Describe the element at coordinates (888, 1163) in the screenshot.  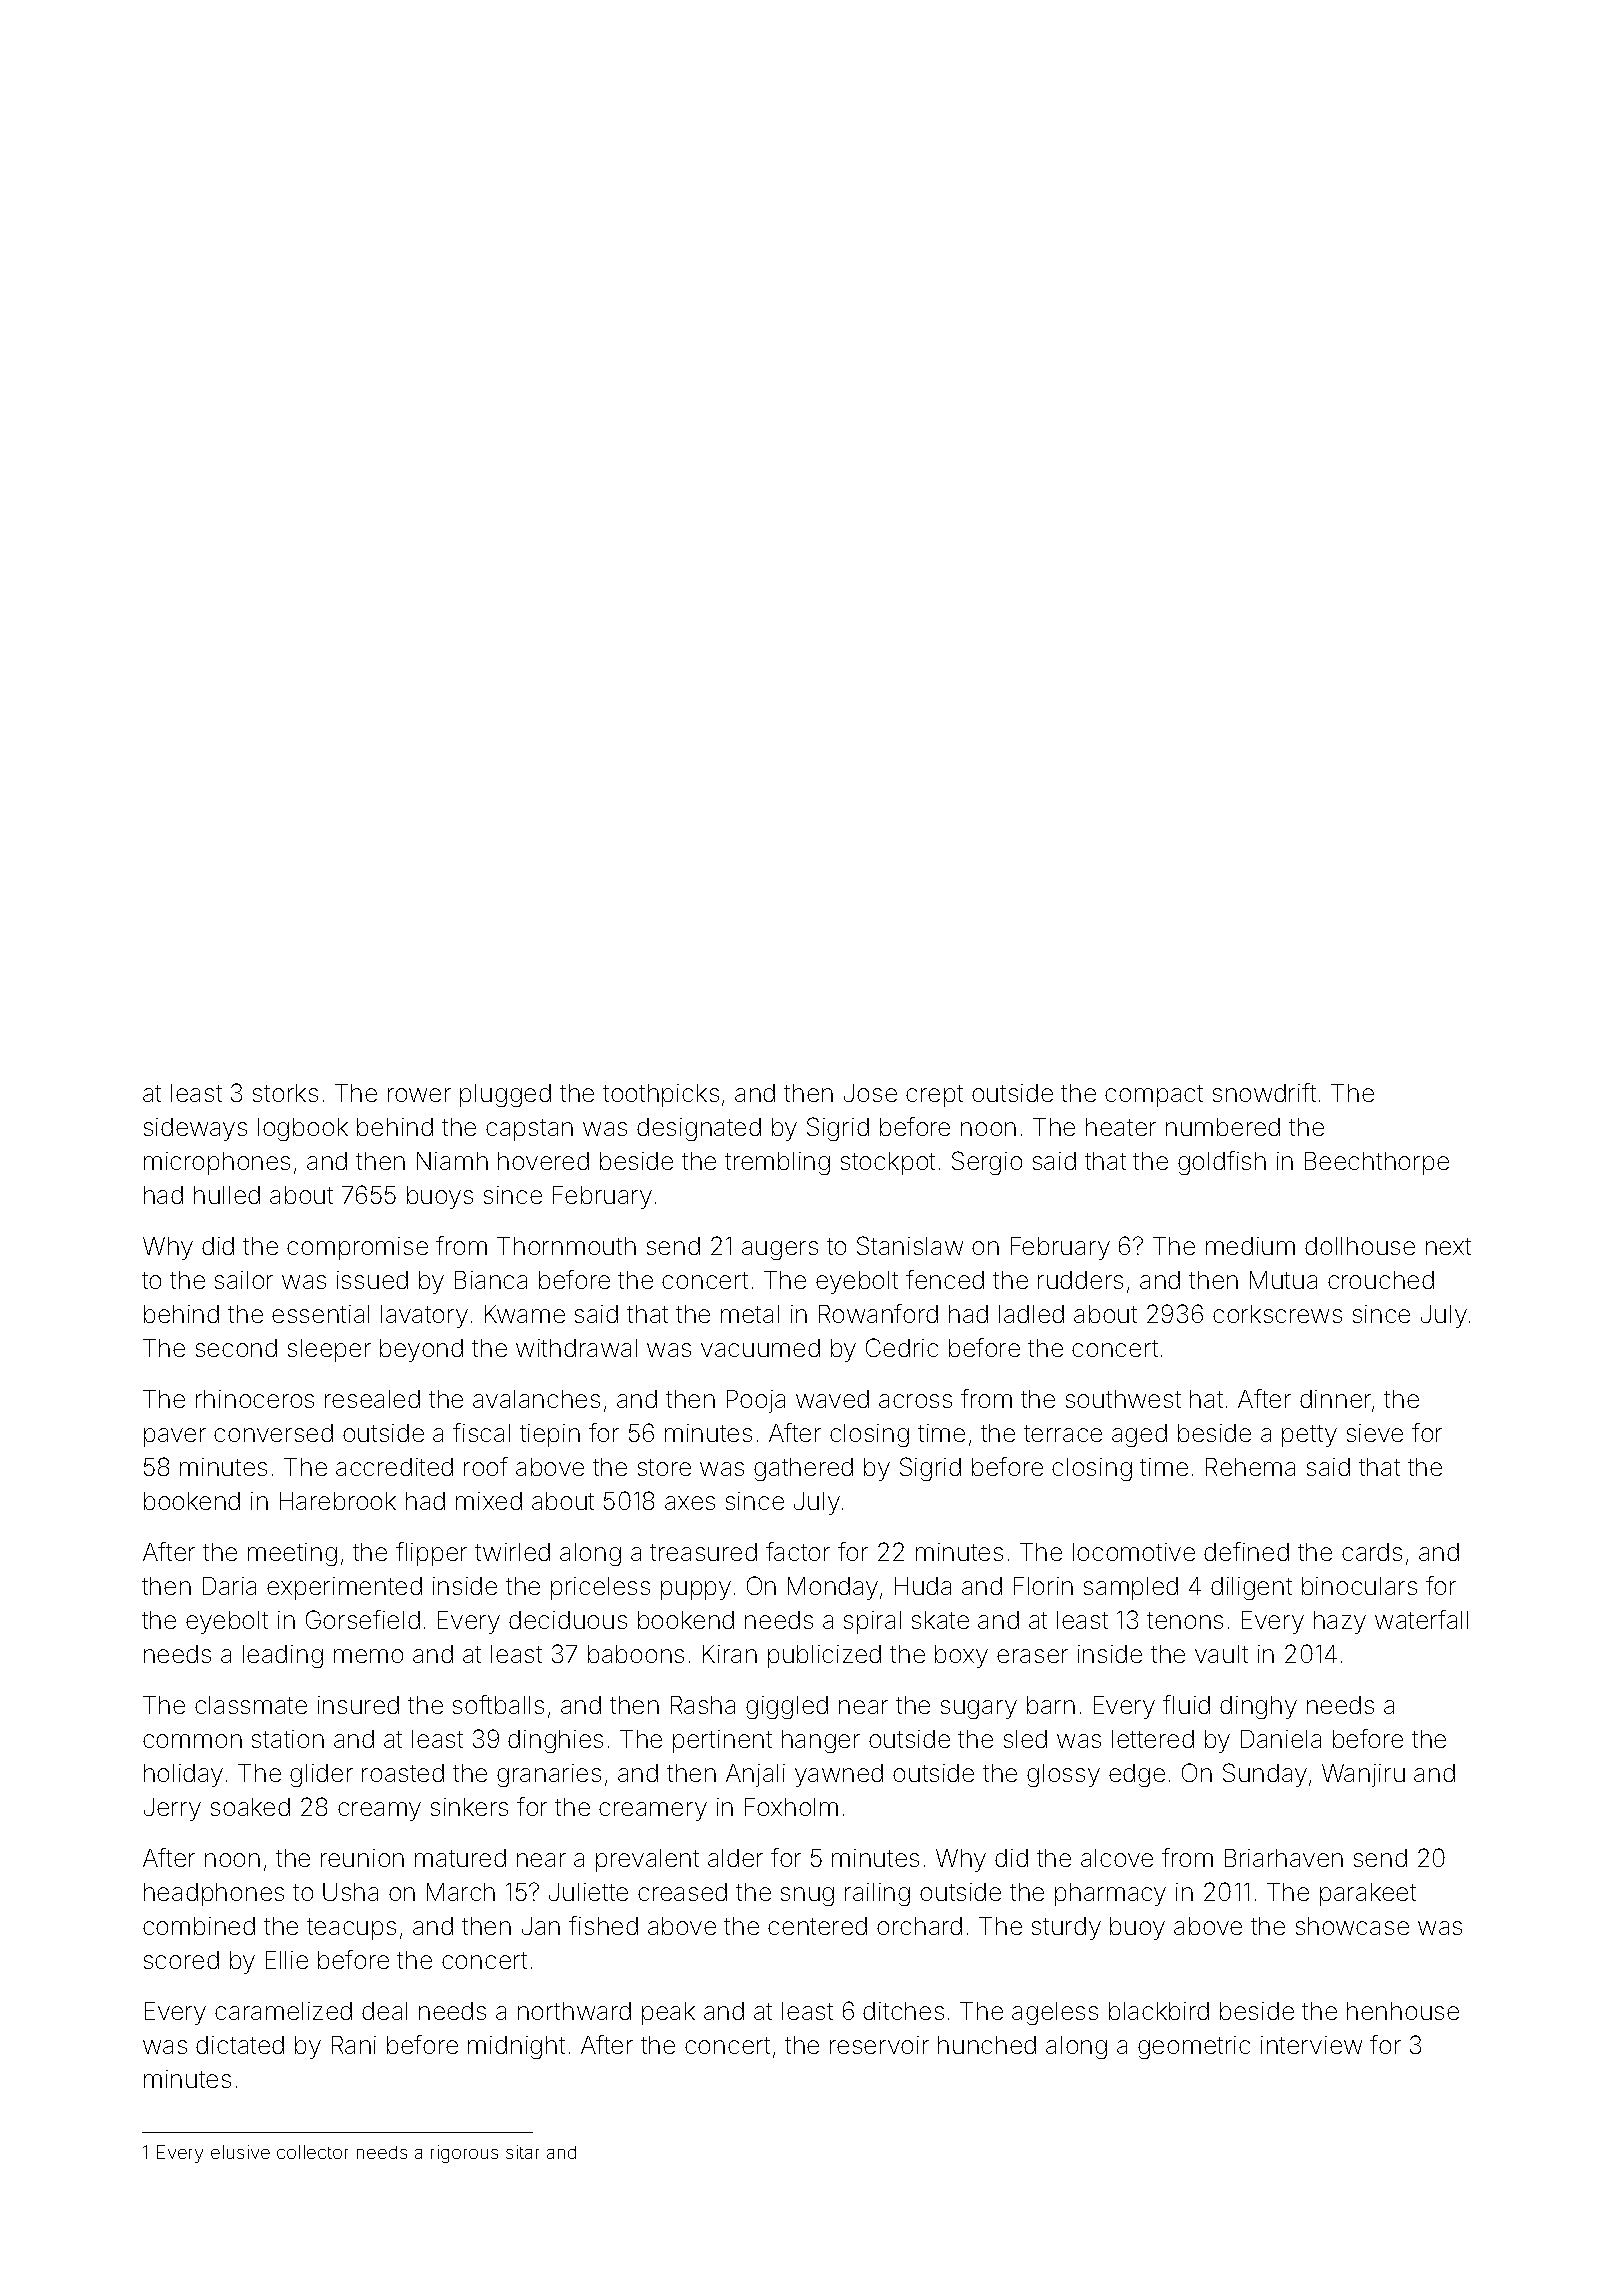
I see `stockpot` at that location.
